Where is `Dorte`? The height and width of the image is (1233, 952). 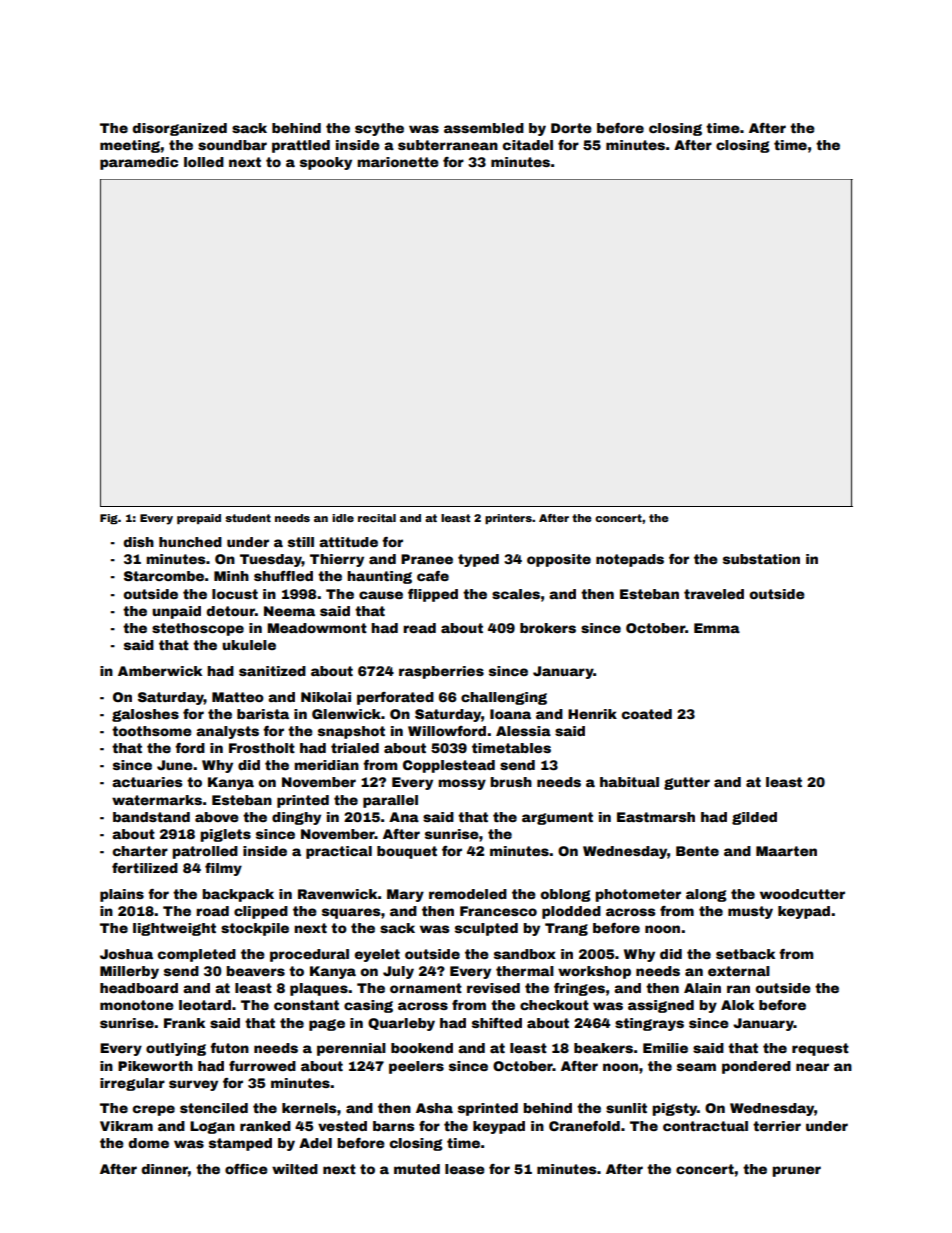
Dorte is located at coordinates (571, 128).
